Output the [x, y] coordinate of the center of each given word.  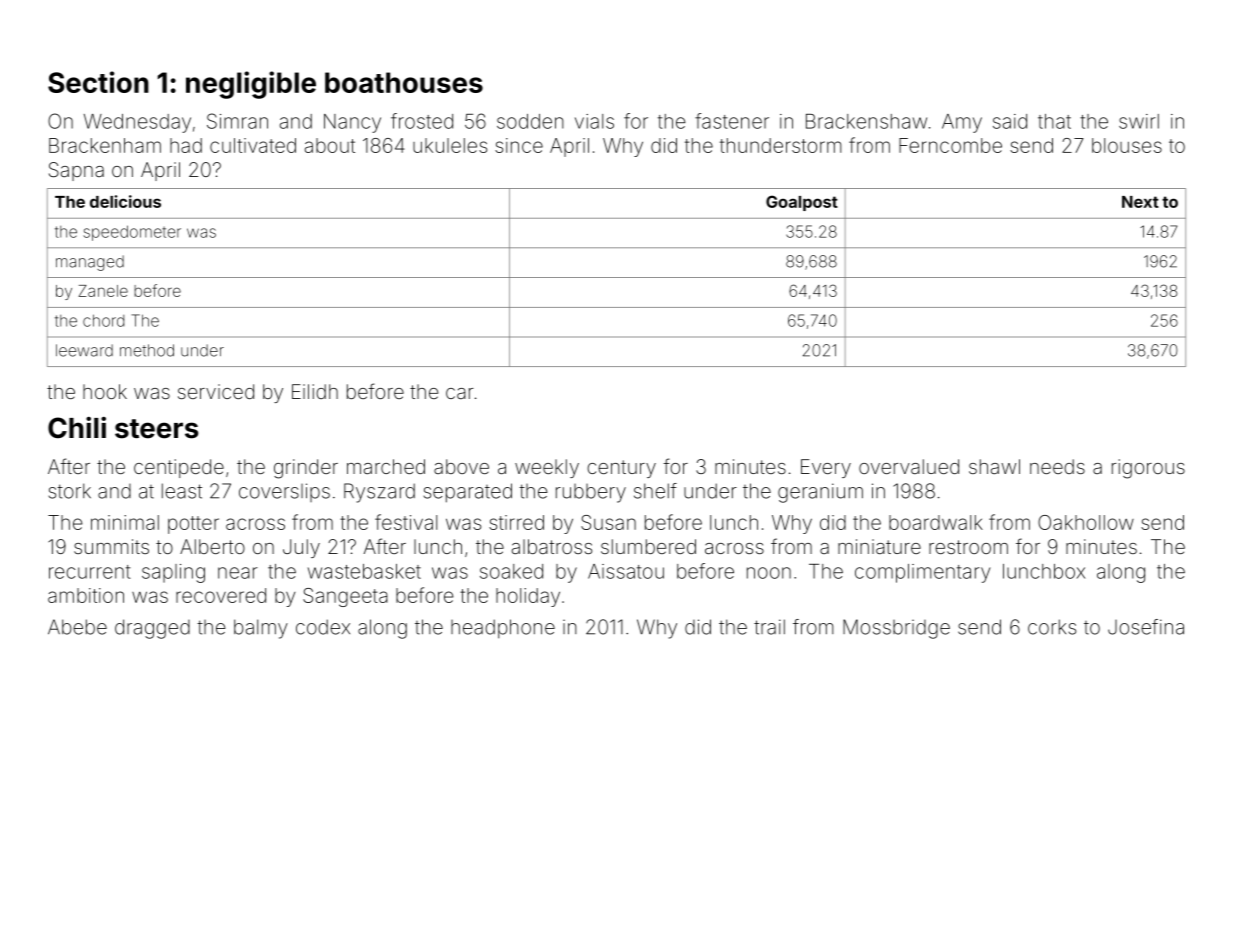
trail [769, 627]
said [1010, 121]
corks [1052, 627]
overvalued [909, 466]
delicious [125, 201]
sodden [530, 121]
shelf [655, 491]
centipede [179, 468]
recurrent [90, 572]
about [330, 145]
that [1054, 121]
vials [594, 121]
